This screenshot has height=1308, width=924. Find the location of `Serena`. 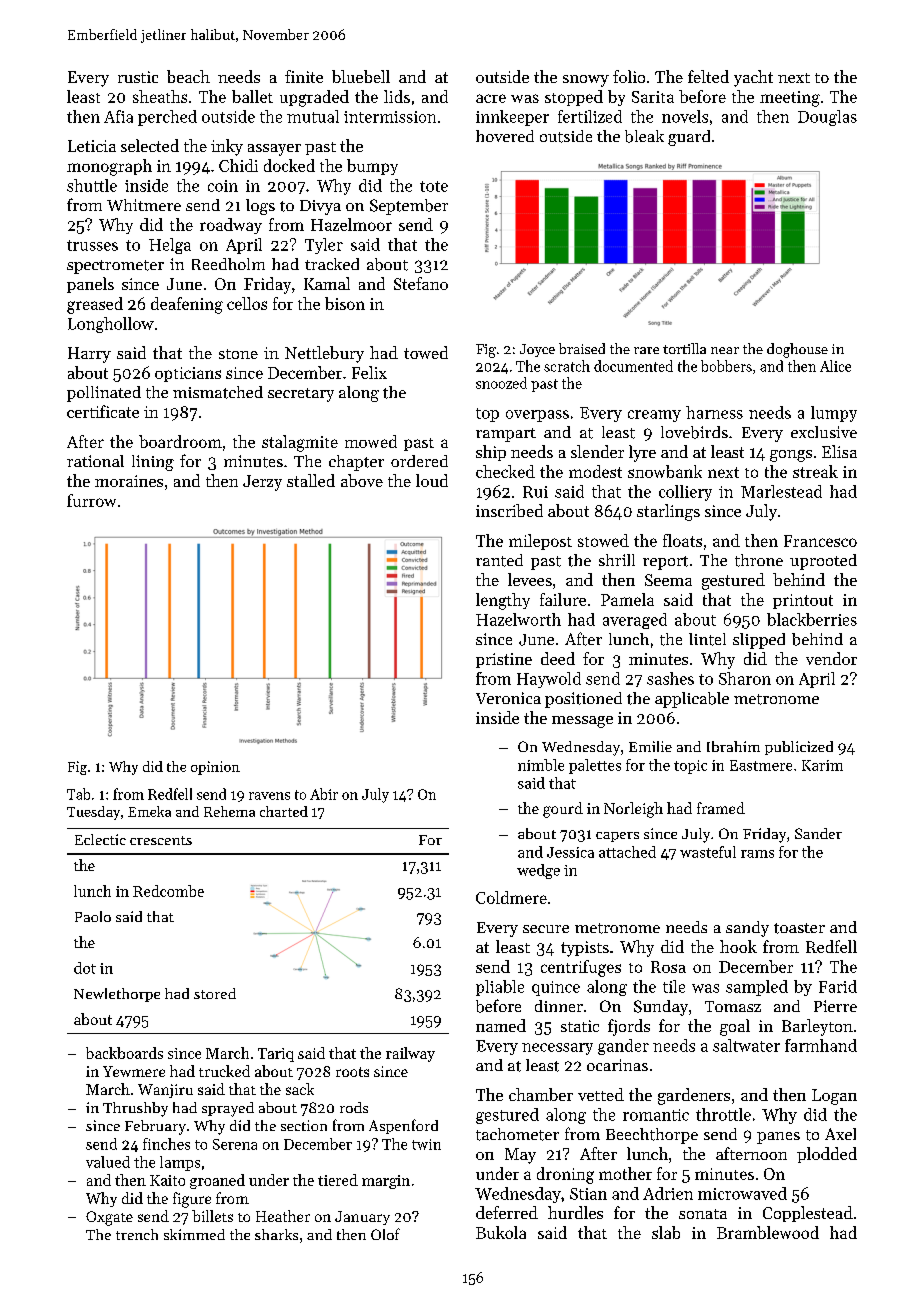

Serena is located at coordinates (235, 1144).
